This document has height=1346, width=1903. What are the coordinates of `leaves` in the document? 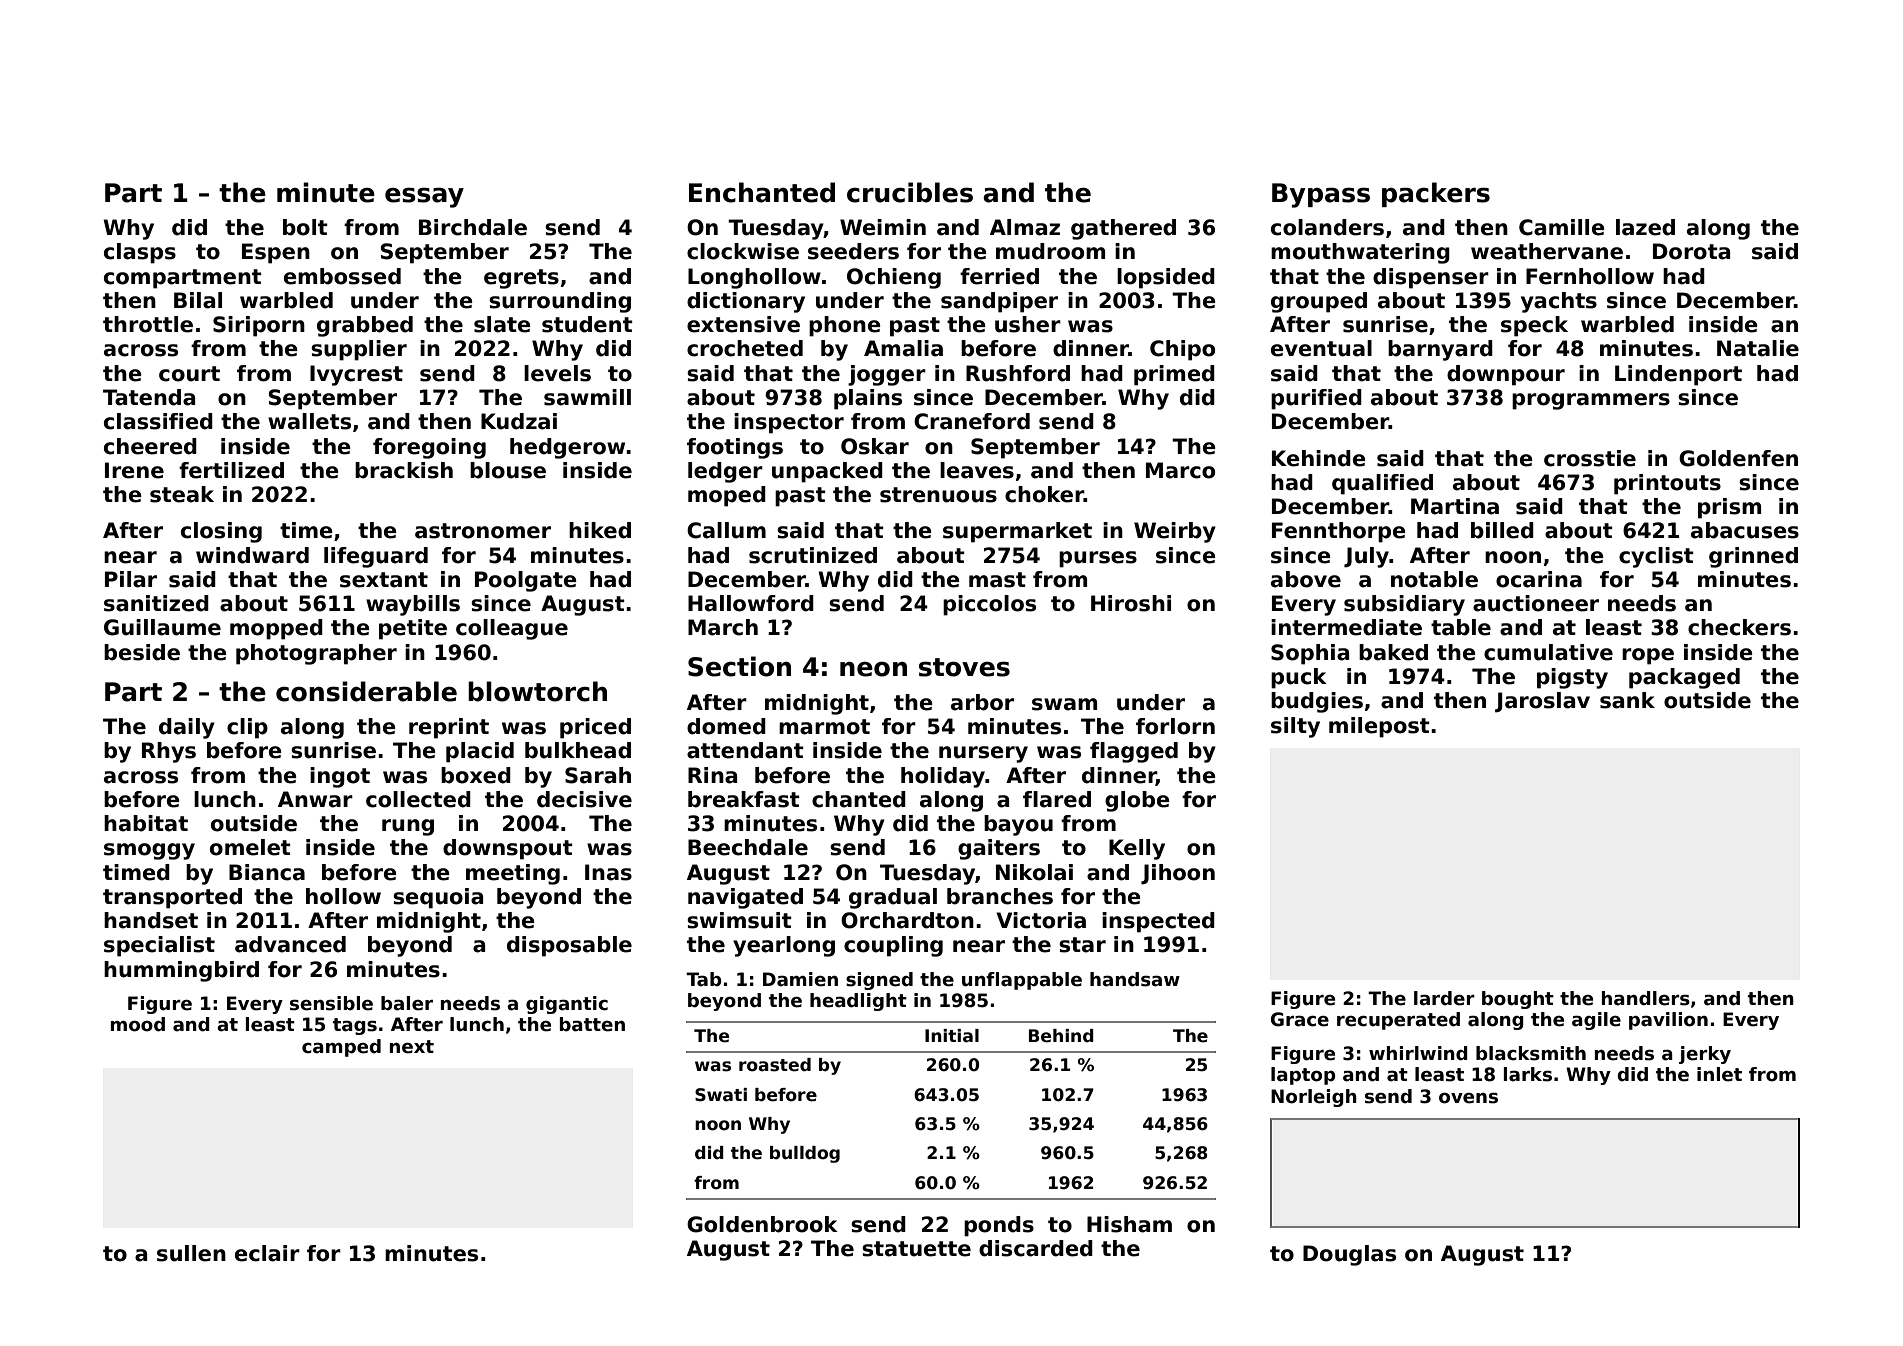 It's located at (977, 470).
